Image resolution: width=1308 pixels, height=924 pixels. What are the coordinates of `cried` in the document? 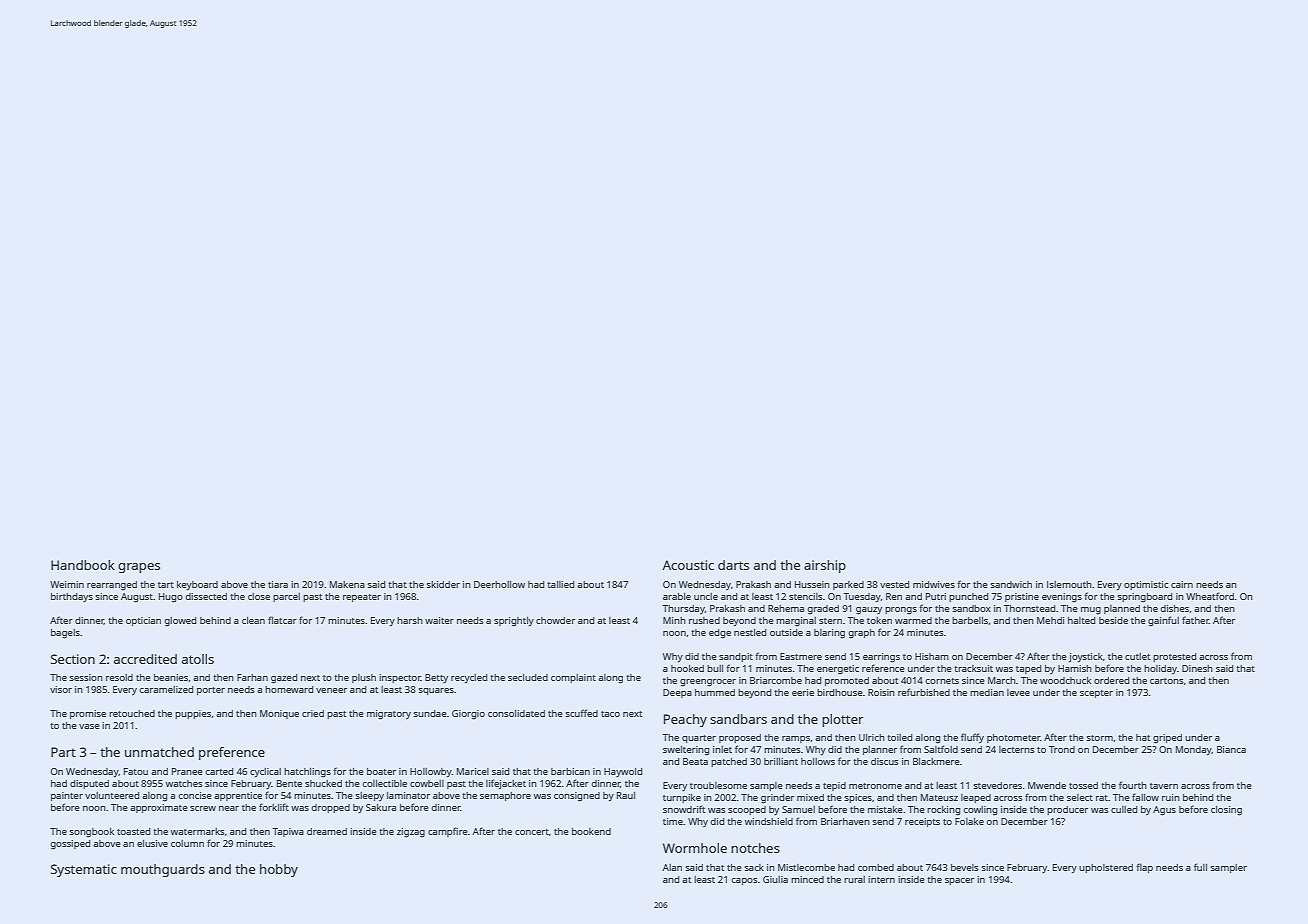 It's located at (313, 713).
